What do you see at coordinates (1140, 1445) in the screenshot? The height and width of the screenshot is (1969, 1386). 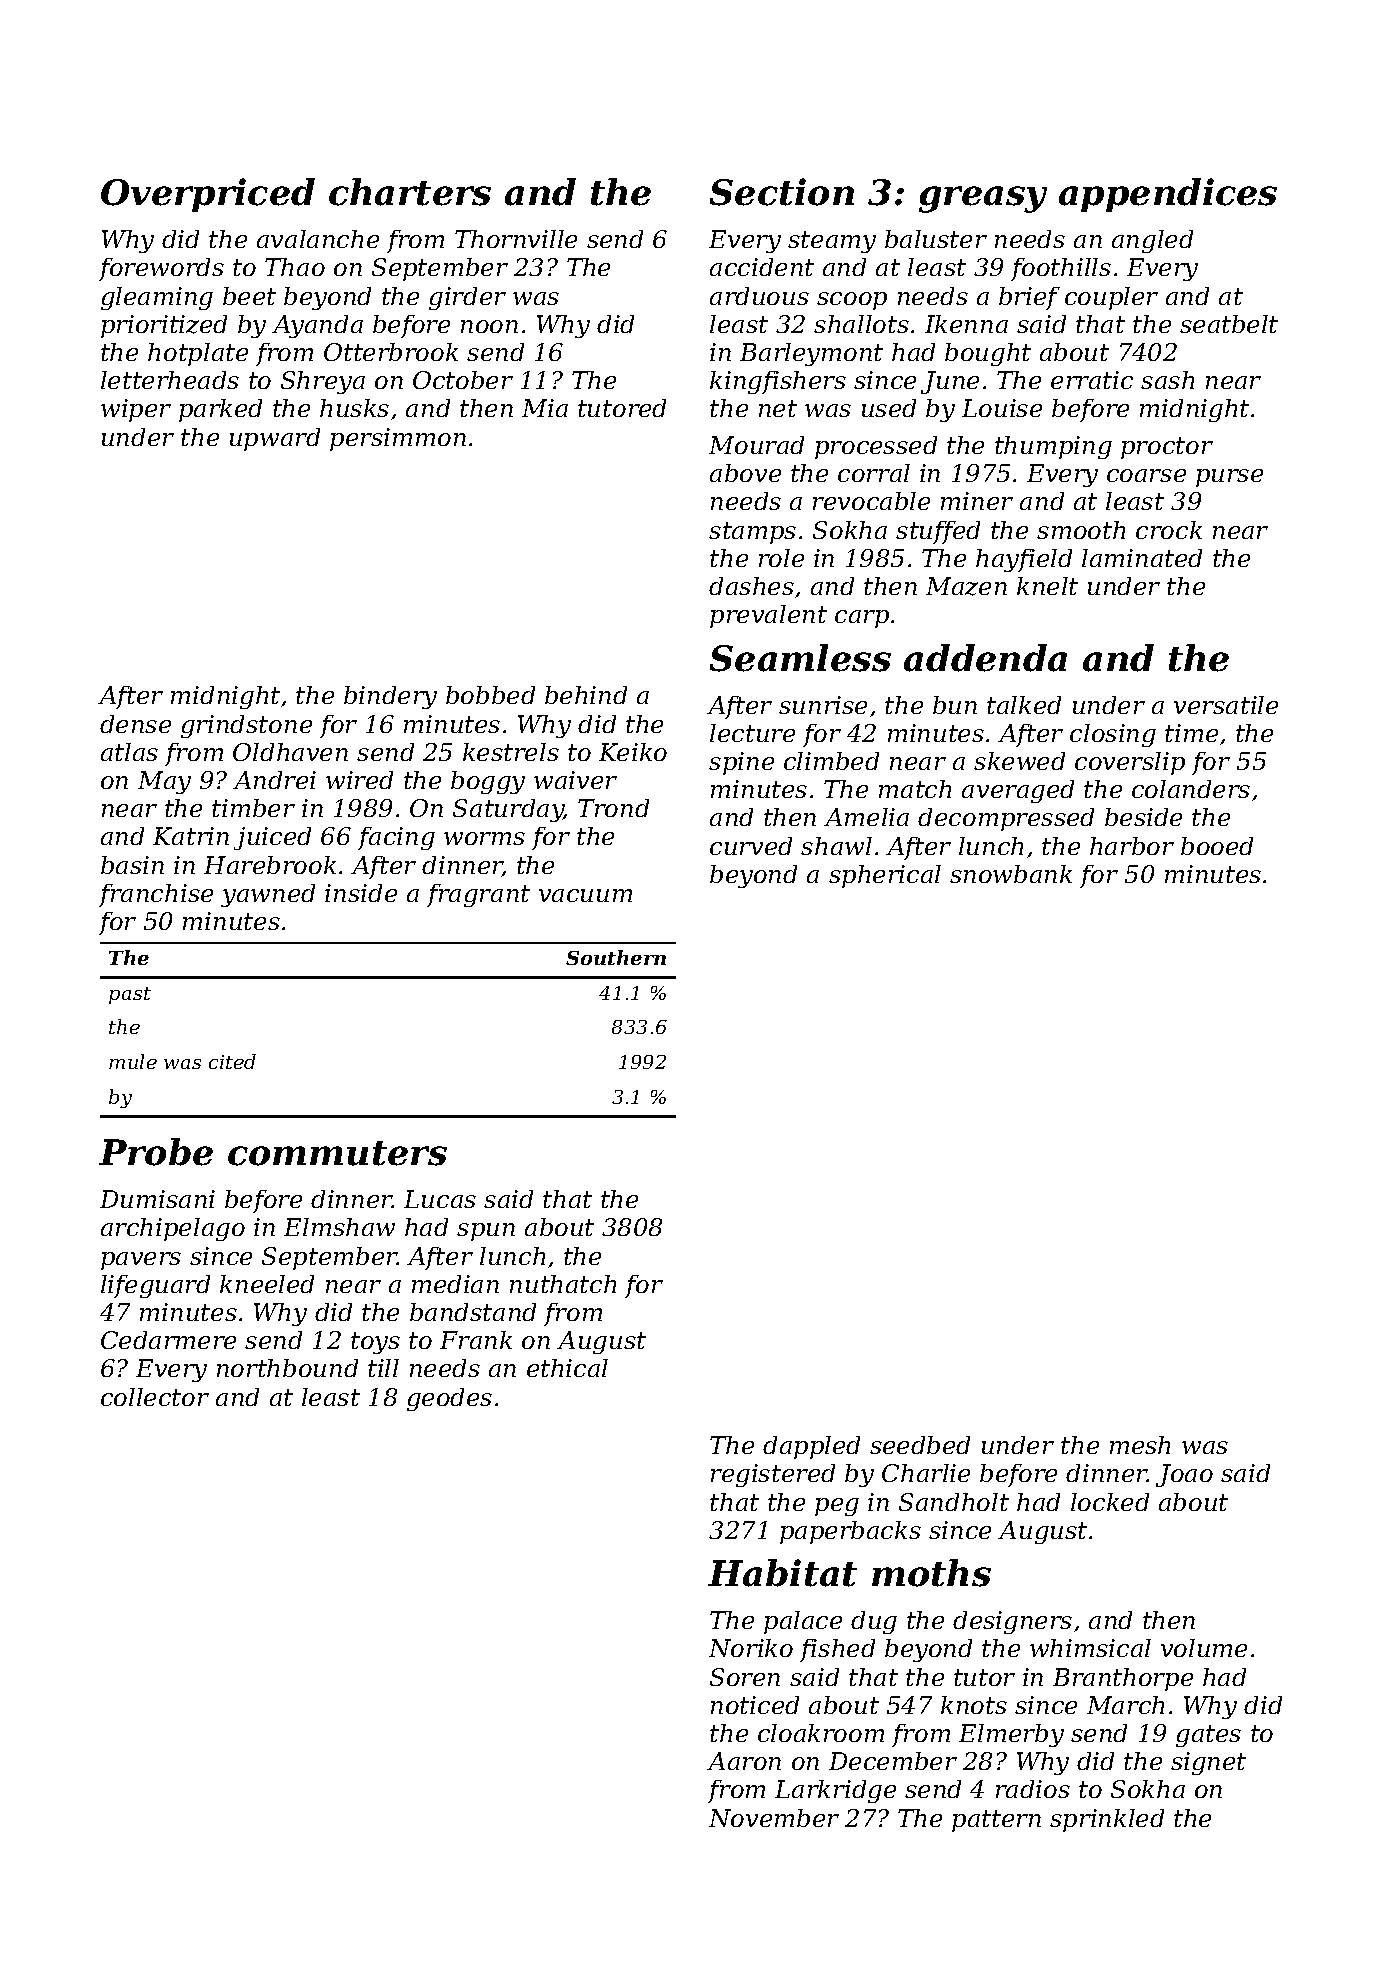 I see `mesh` at bounding box center [1140, 1445].
